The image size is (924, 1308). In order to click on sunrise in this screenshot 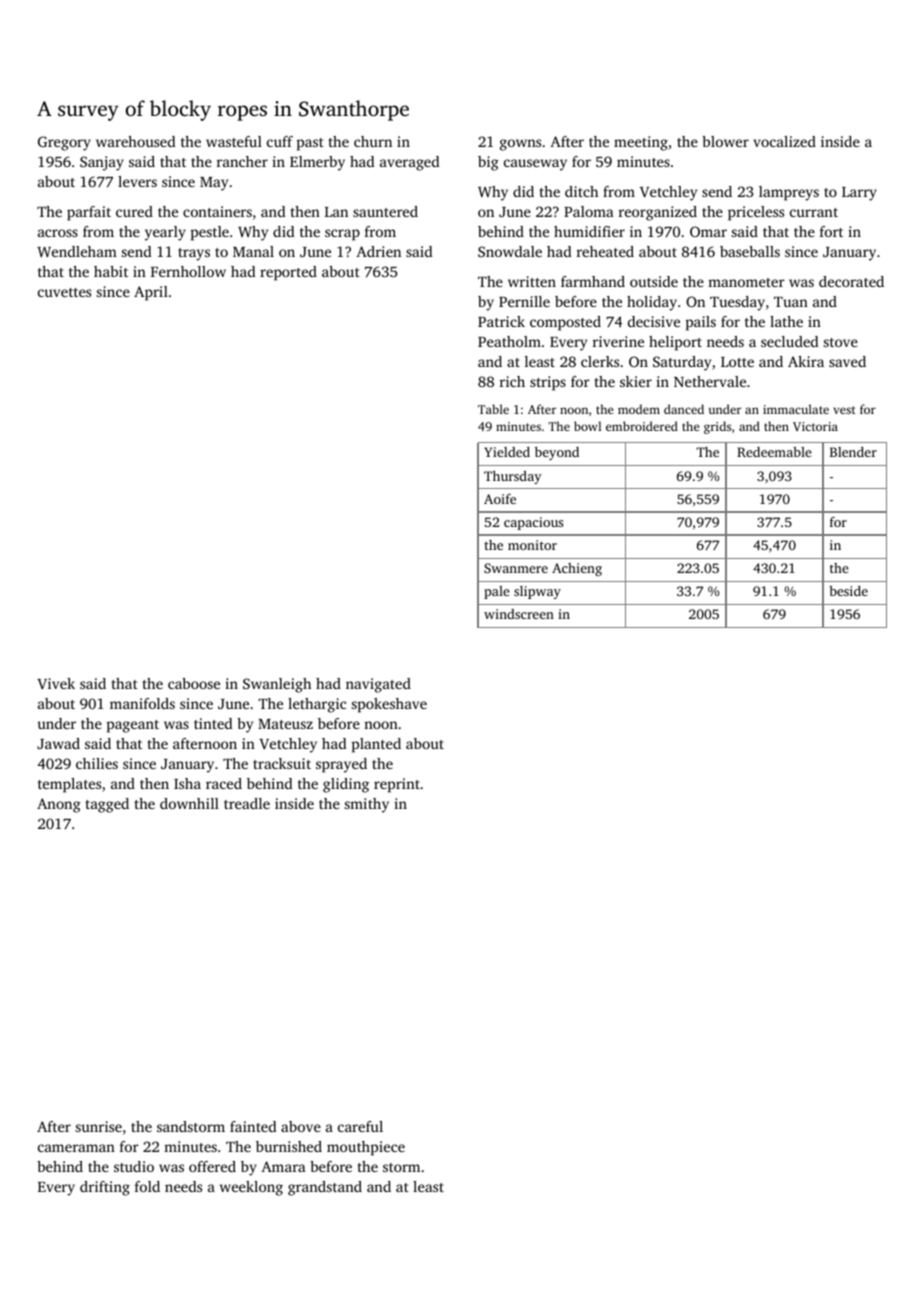, I will do `click(99, 1126)`.
